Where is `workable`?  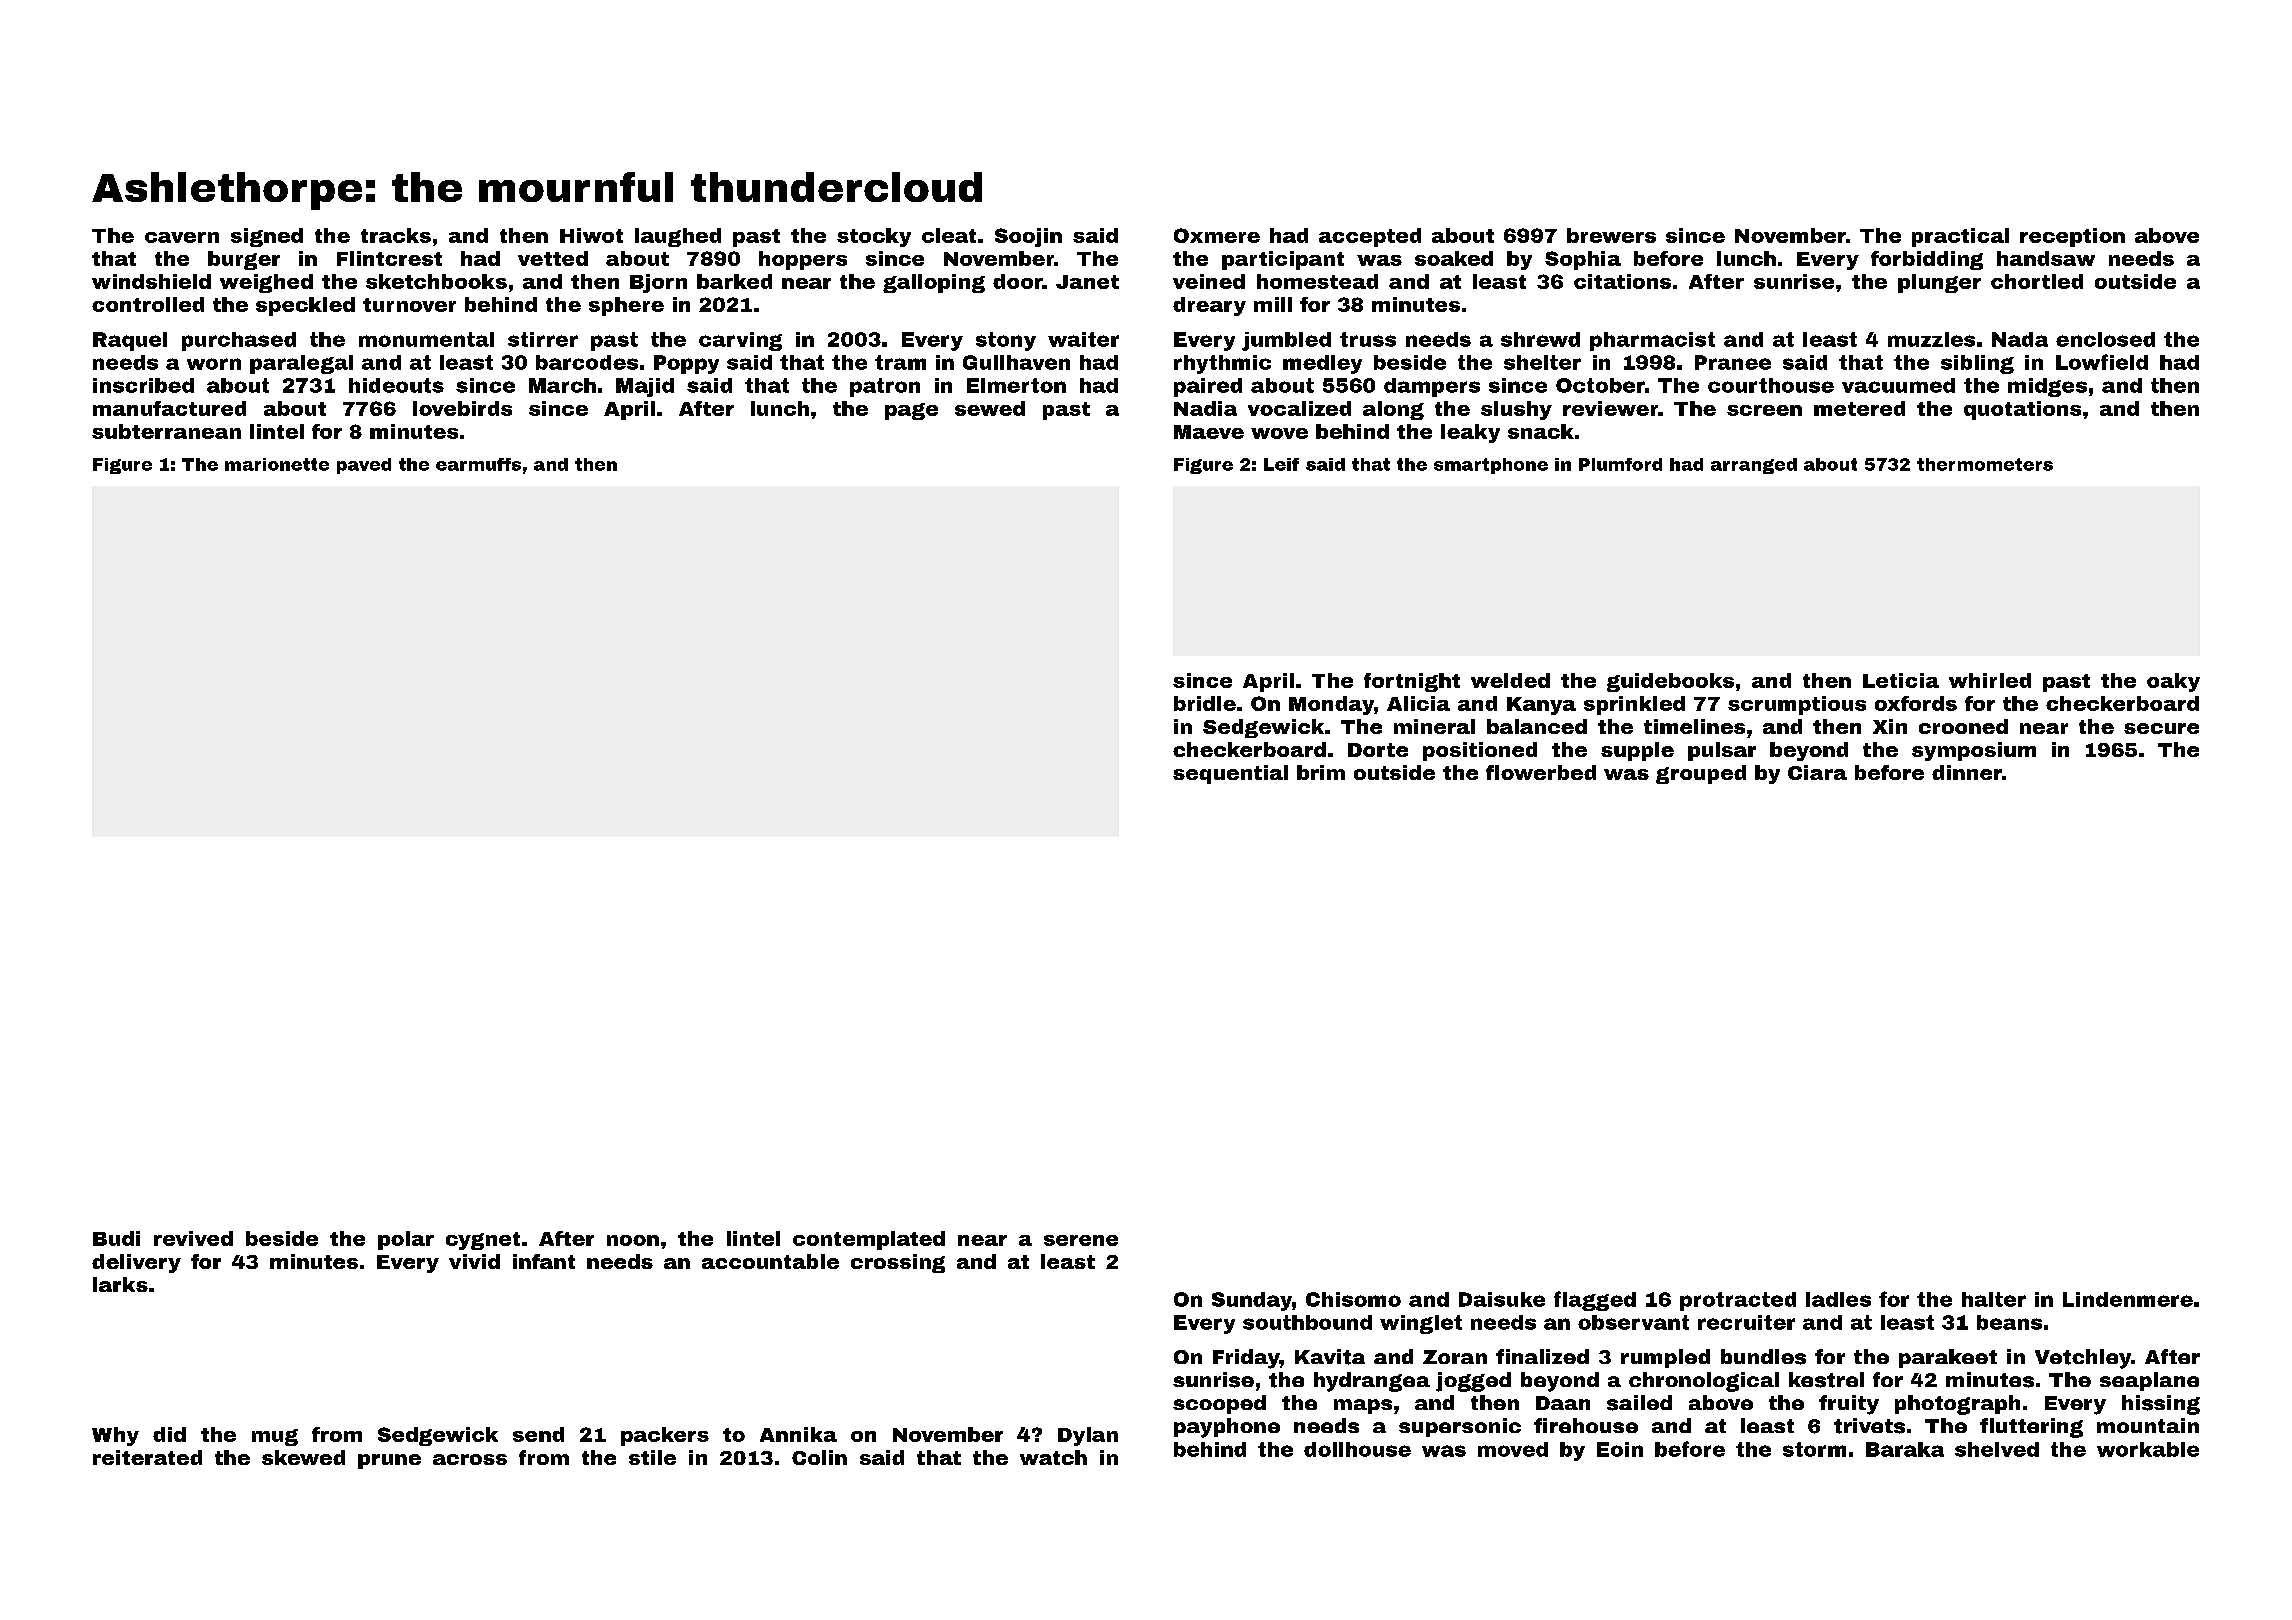 workable is located at coordinates (2148, 1449).
